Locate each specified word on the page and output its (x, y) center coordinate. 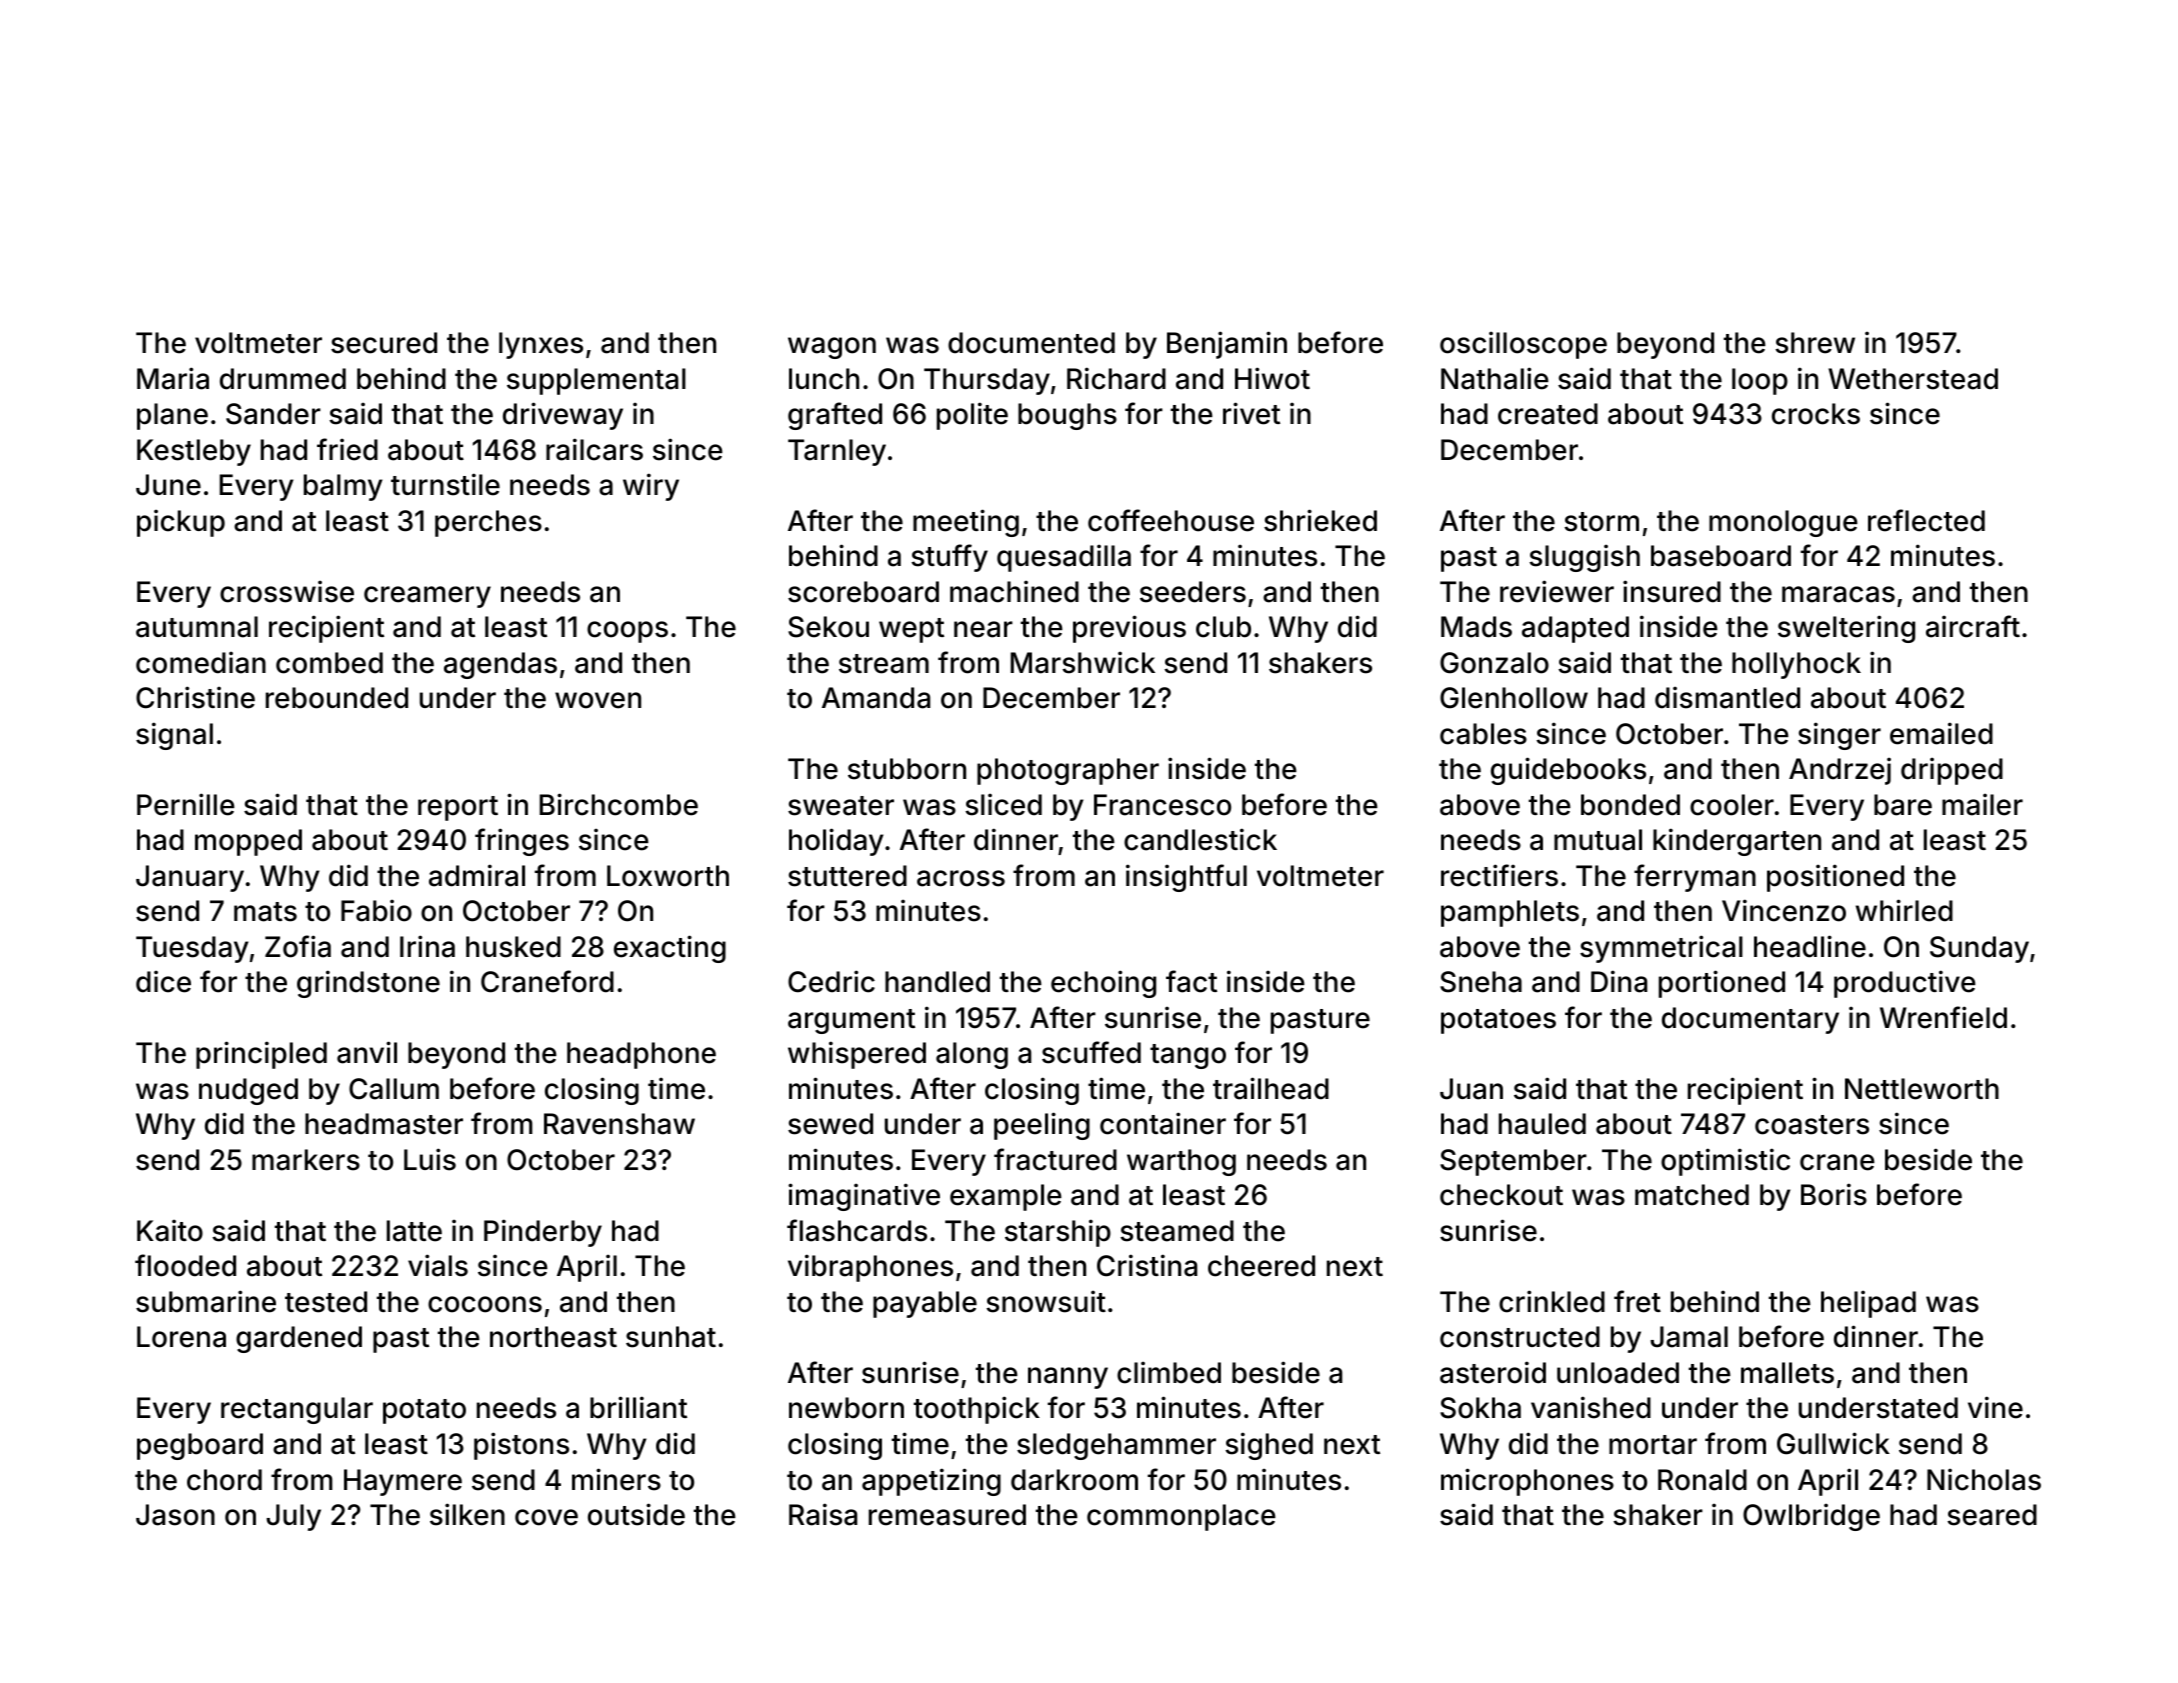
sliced (1003, 804)
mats (265, 912)
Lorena (181, 1337)
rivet (1251, 413)
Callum (394, 1089)
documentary (1750, 1020)
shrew (1815, 343)
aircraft (1973, 626)
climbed (1169, 1372)
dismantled (1727, 697)
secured (384, 343)
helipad (1868, 1304)
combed (329, 663)
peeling (1042, 1126)
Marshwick (1083, 662)
